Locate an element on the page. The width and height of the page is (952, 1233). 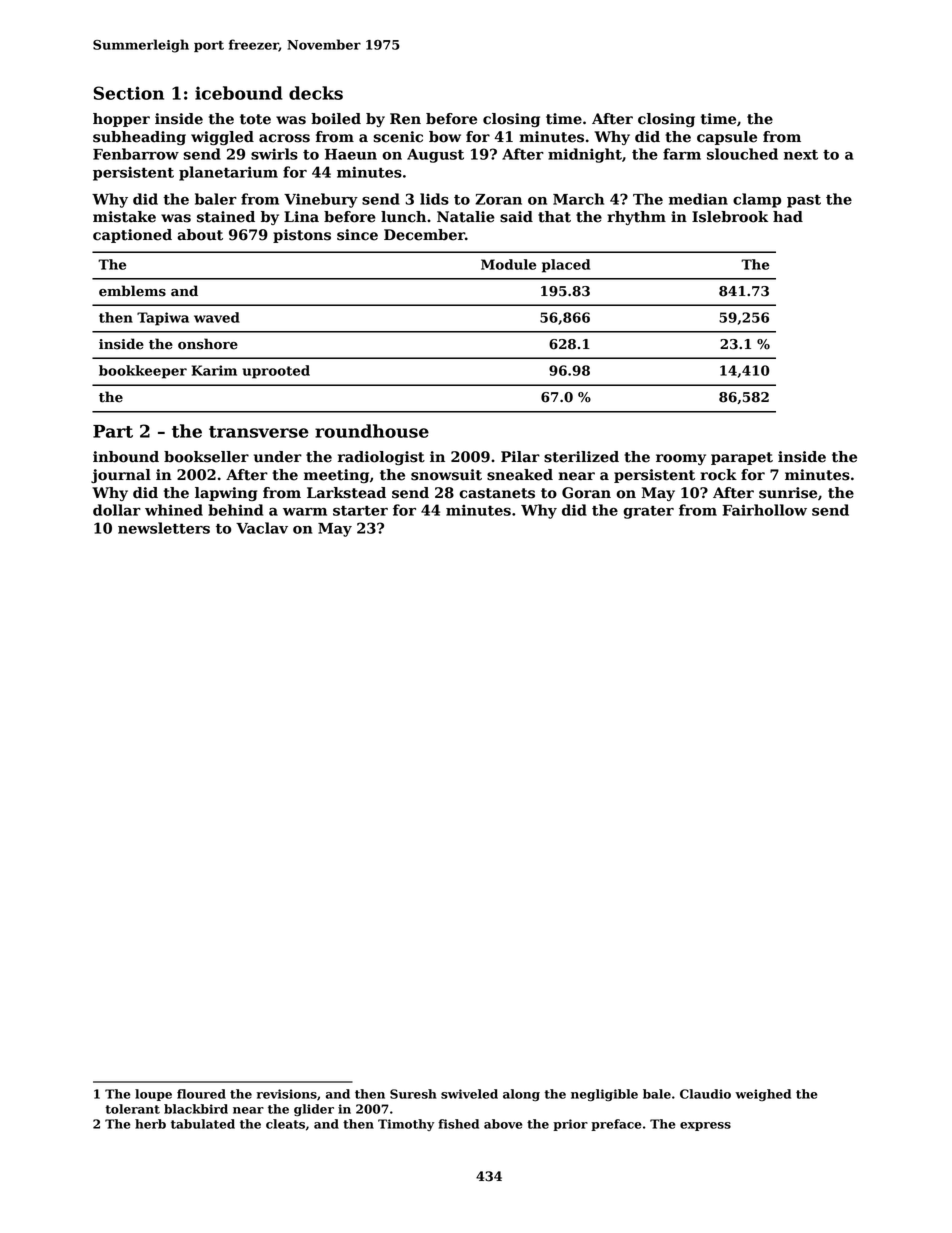
Ren is located at coordinates (405, 119).
